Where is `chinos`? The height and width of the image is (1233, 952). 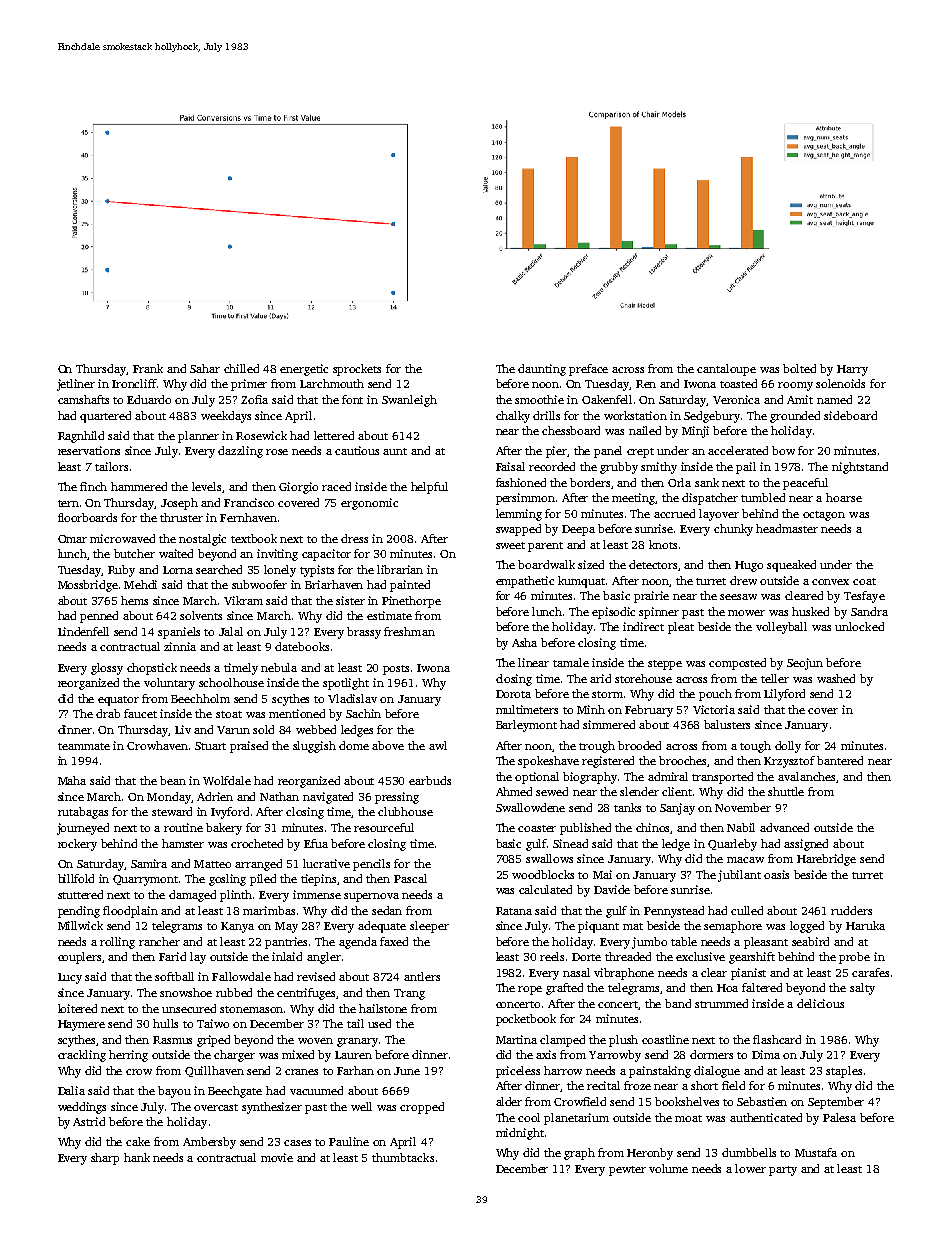
chinos is located at coordinates (653, 828).
